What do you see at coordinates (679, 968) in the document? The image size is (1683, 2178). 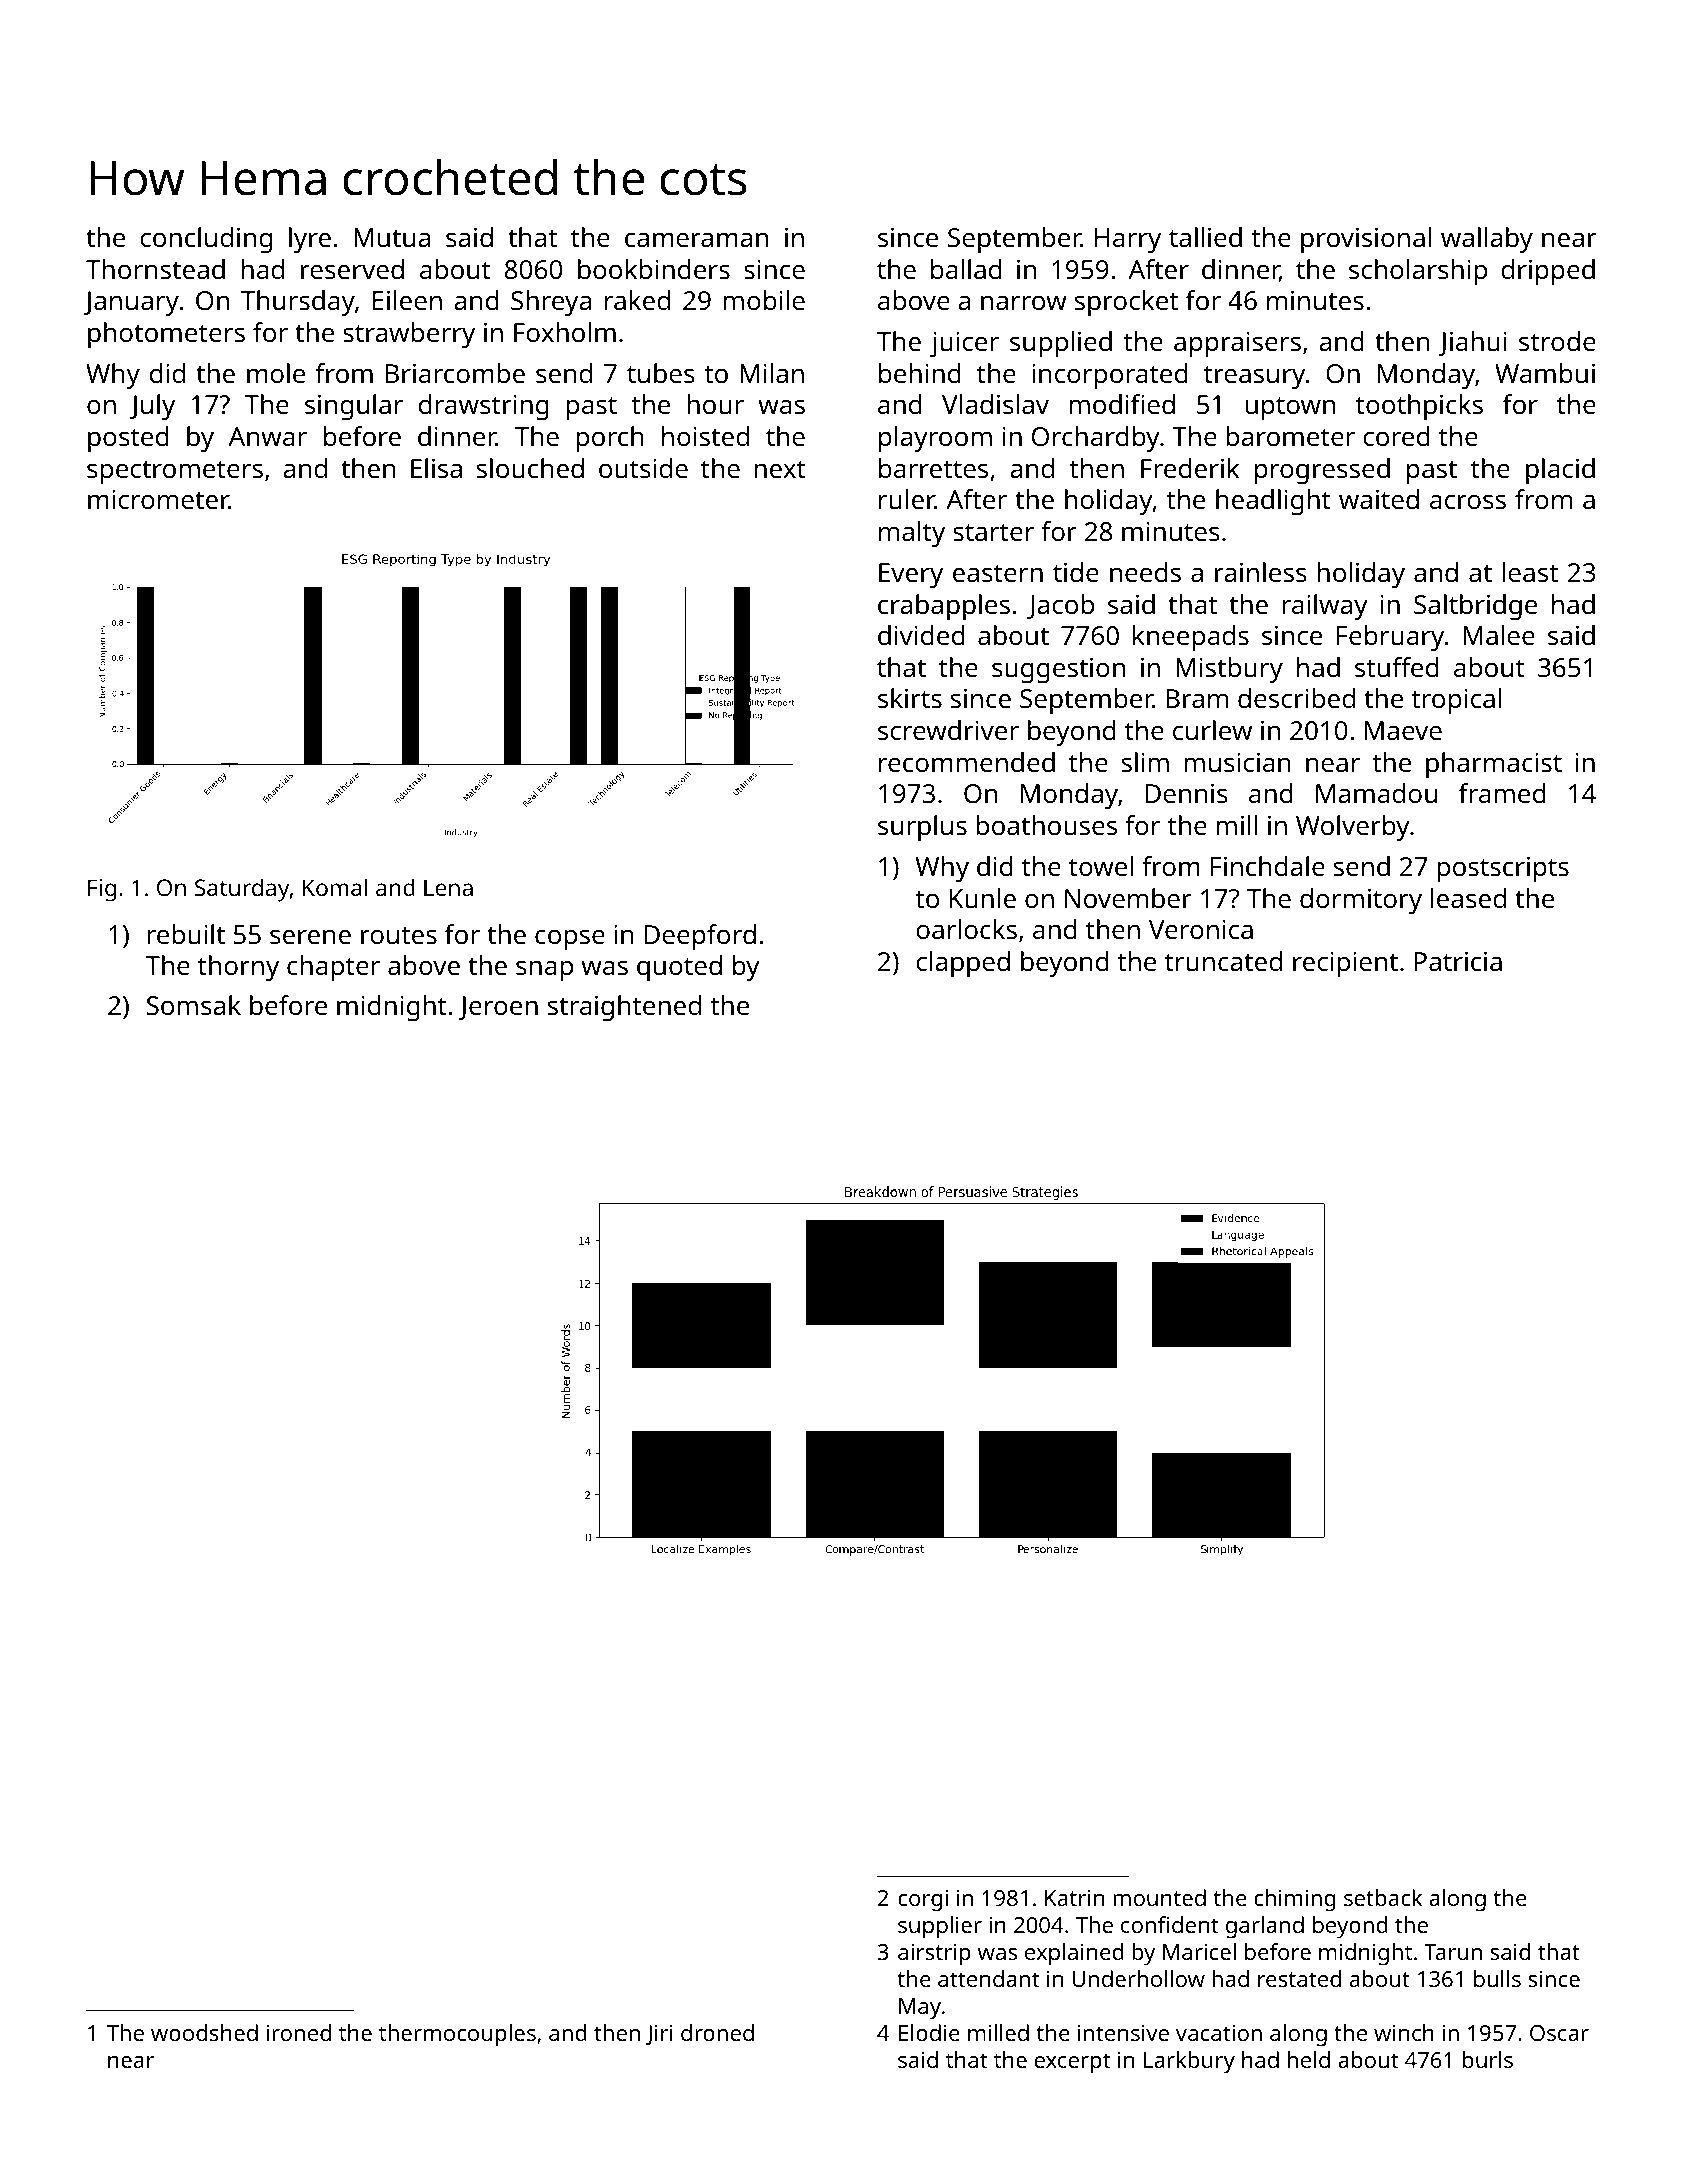 I see `quoted` at bounding box center [679, 968].
